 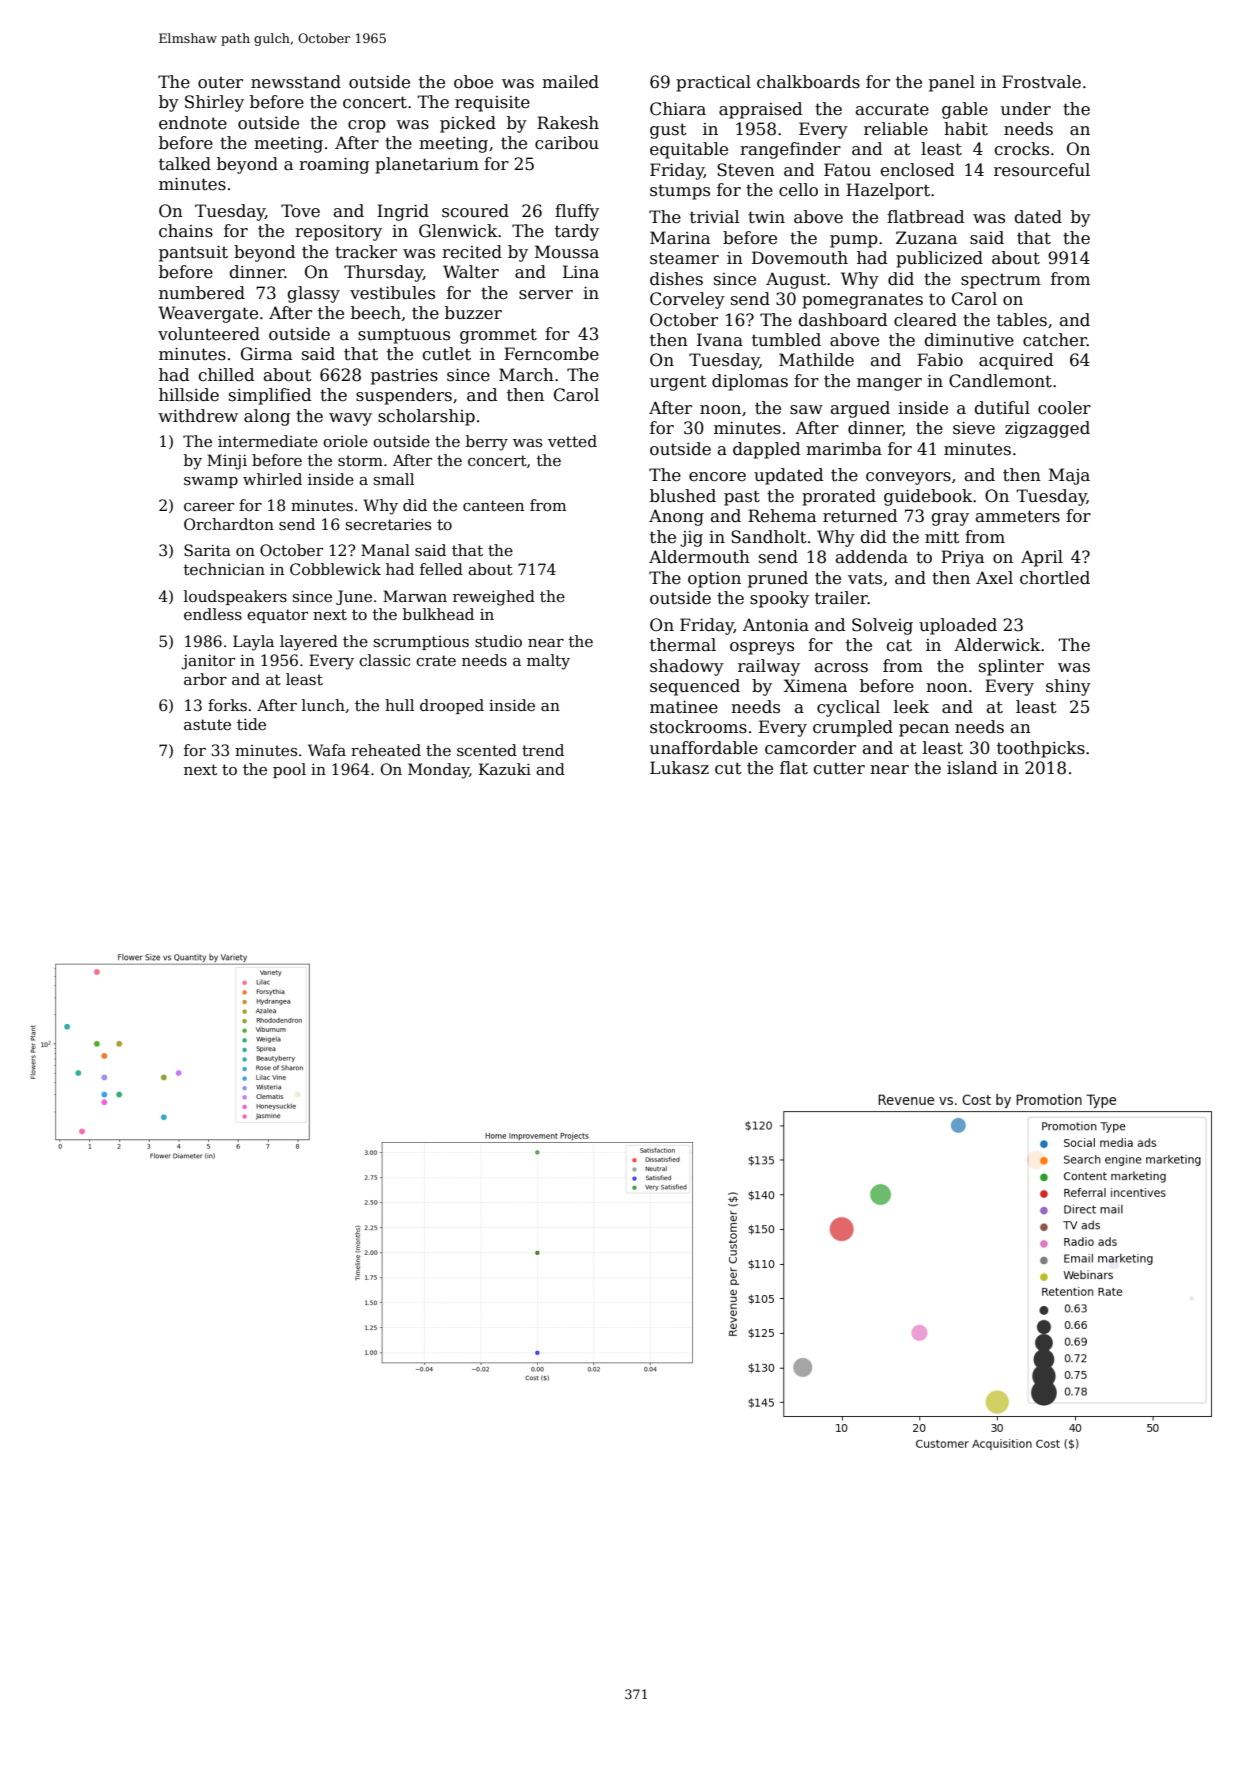 I want to click on crocks, so click(x=1022, y=149).
